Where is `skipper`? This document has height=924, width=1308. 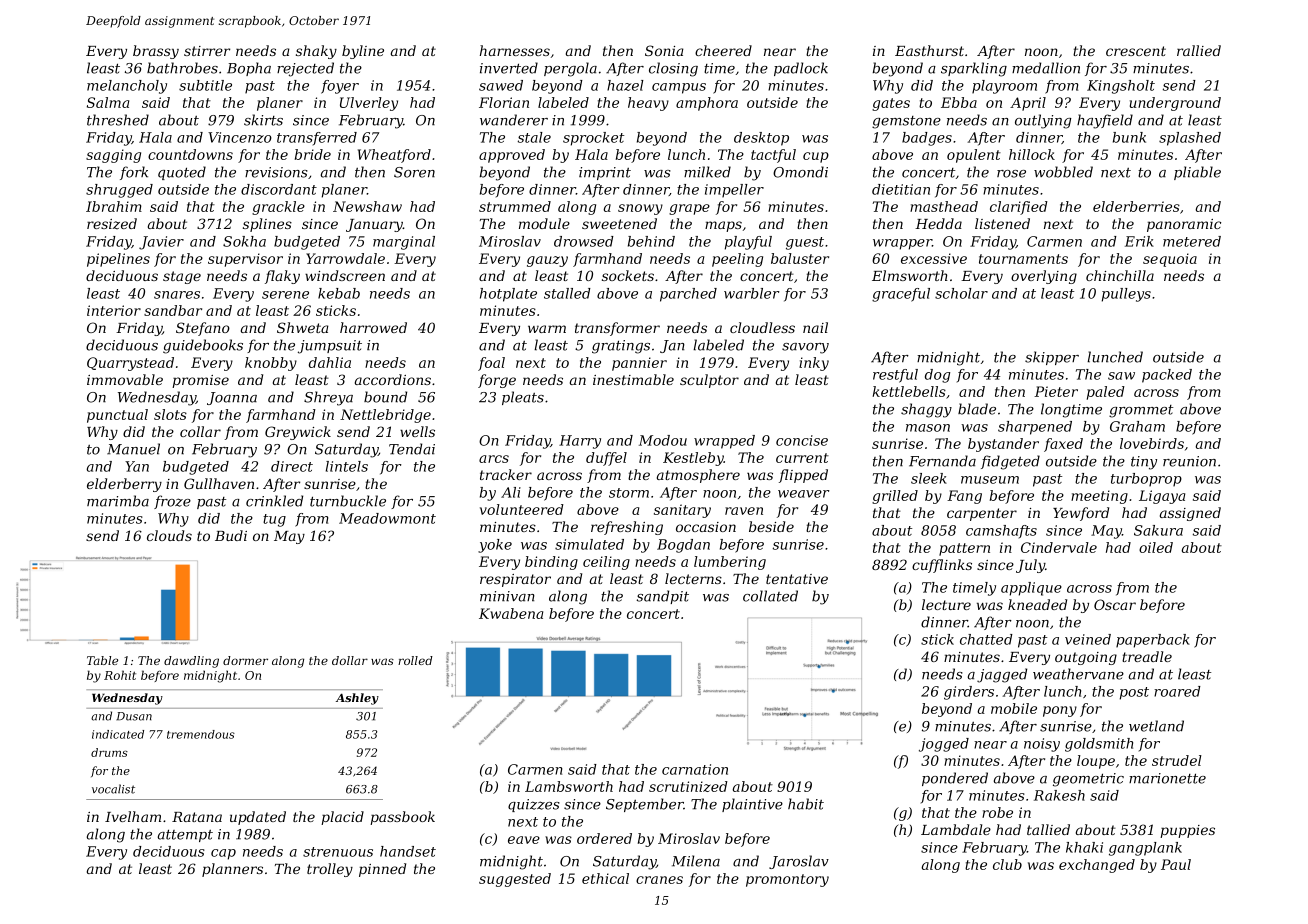
skipper is located at coordinates (1052, 358).
